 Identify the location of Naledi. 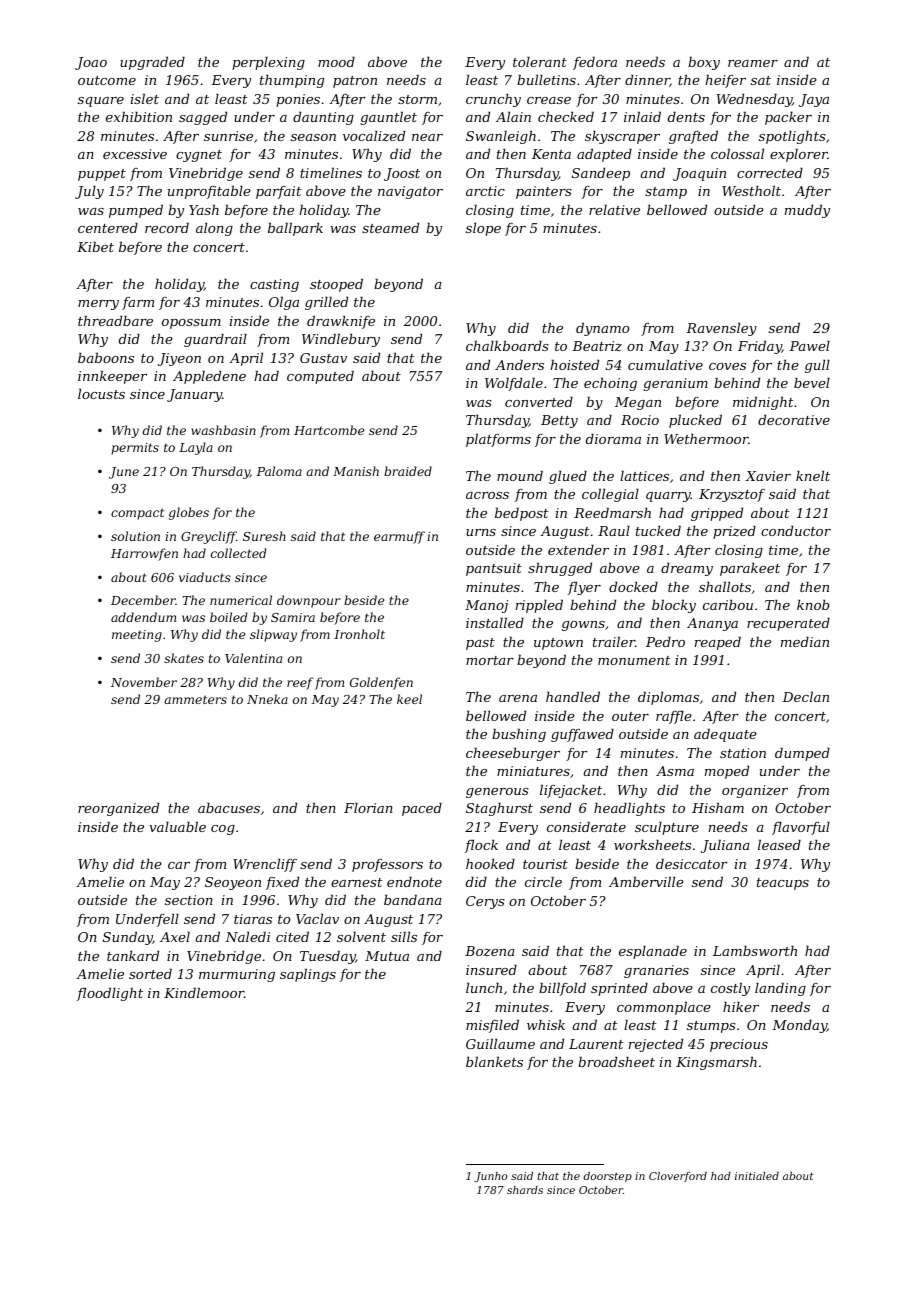
(247, 936).
